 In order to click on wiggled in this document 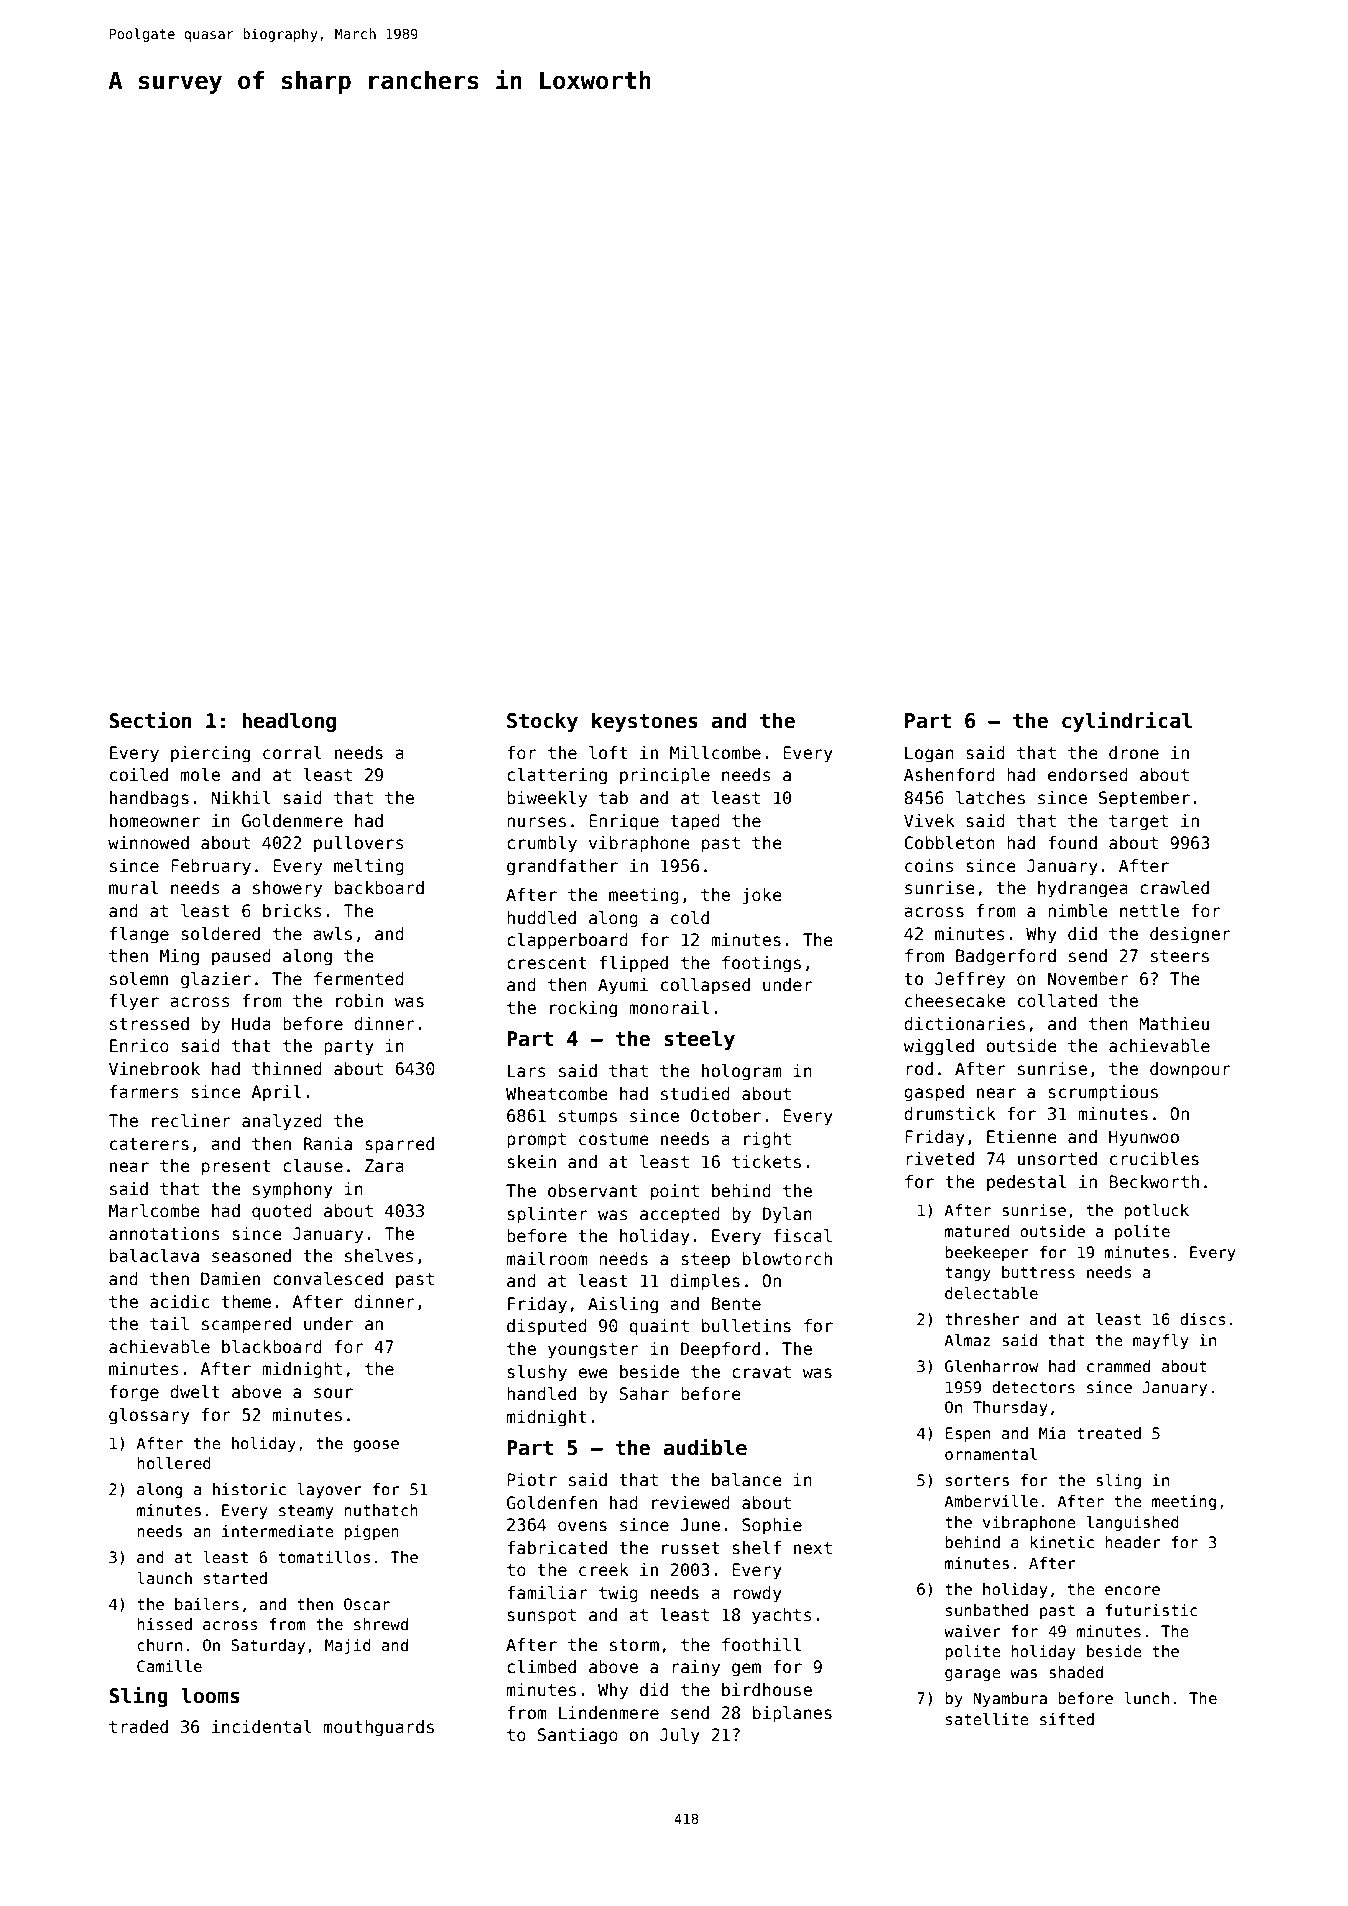, I will do `click(938, 1047)`.
